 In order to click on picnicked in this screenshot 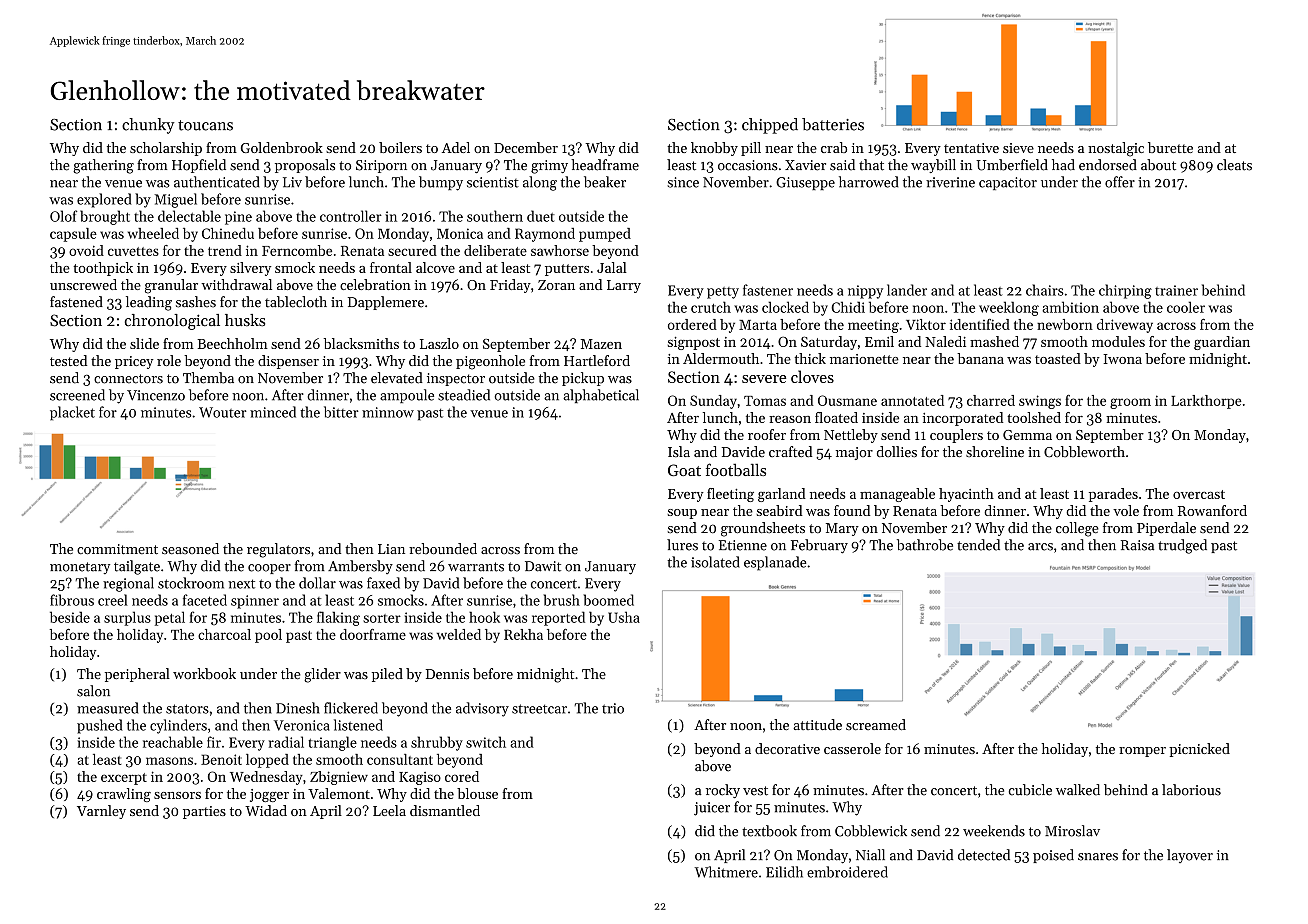, I will do `click(1199, 750)`.
